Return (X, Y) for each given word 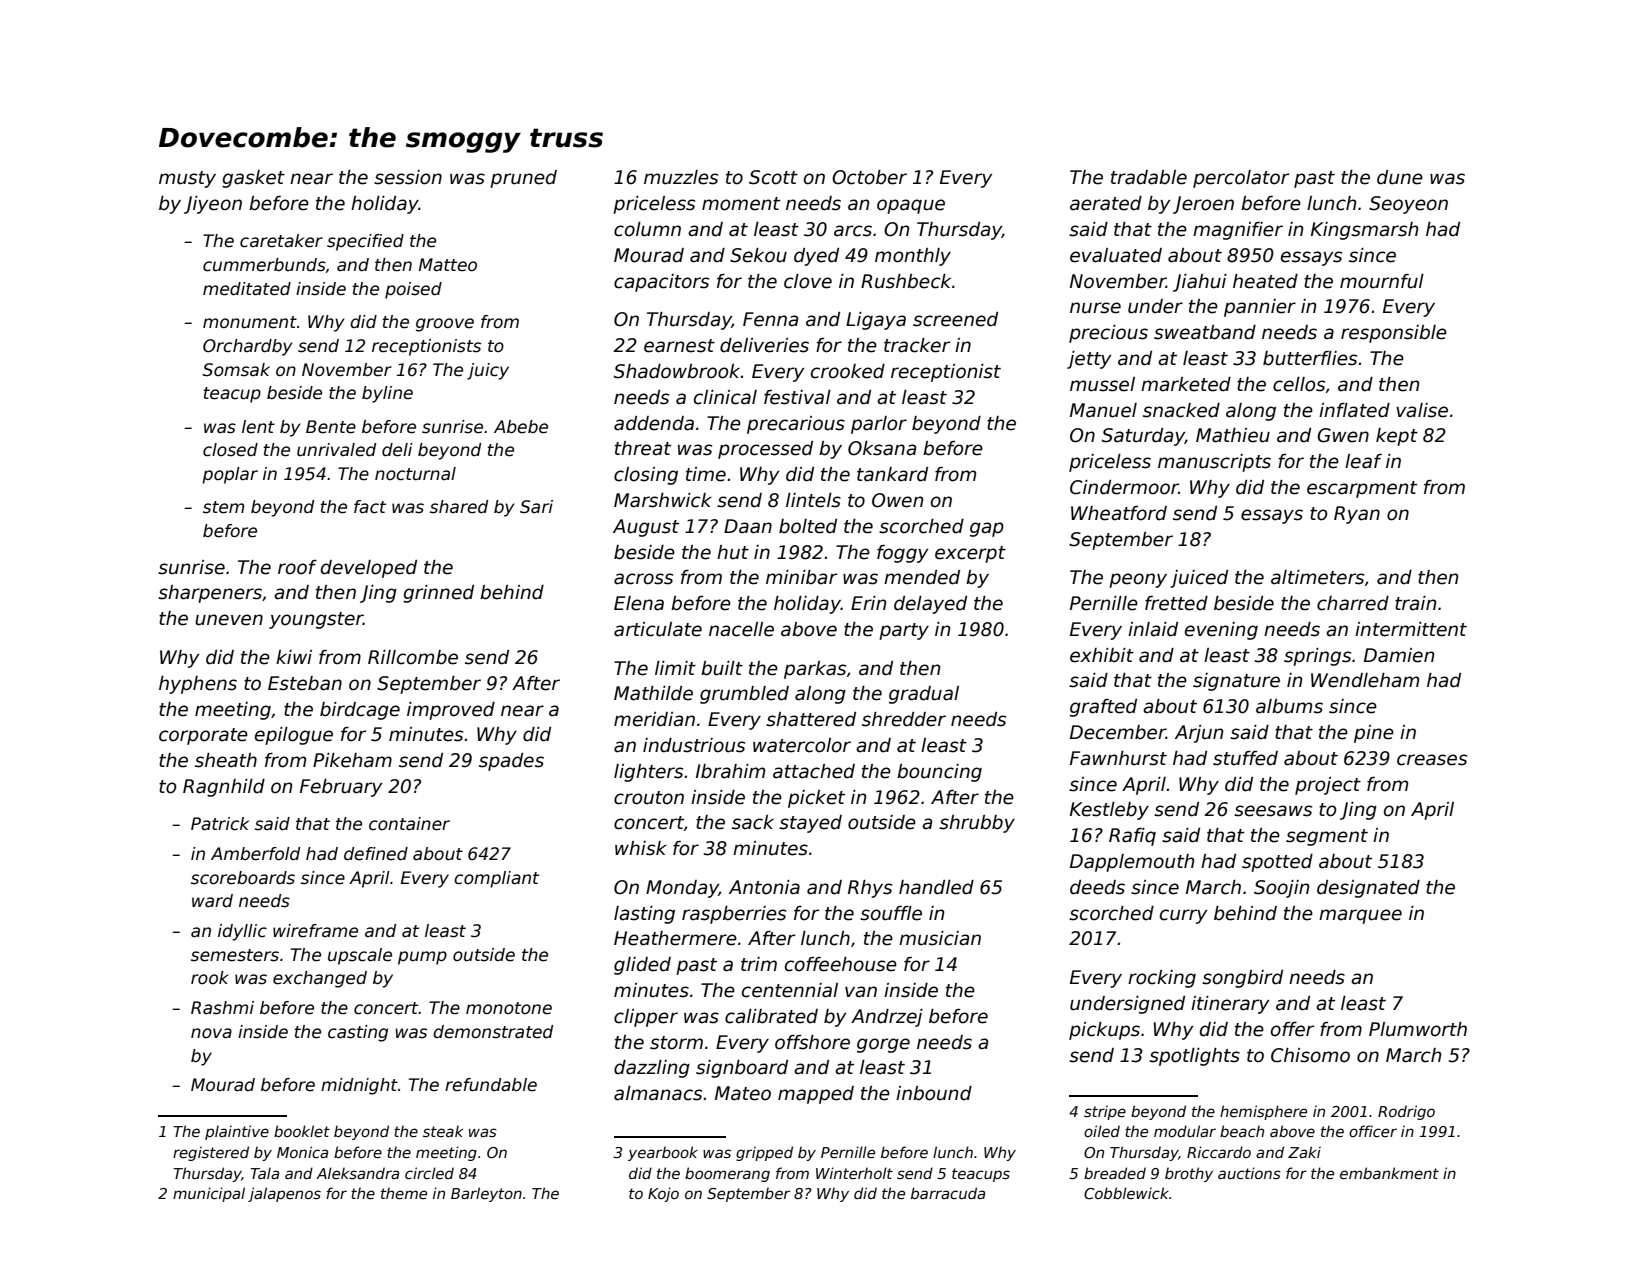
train (1415, 603)
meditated (247, 289)
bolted (808, 526)
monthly (913, 257)
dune (1400, 177)
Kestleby (1109, 811)
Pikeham (352, 760)
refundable (491, 1085)
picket (816, 799)
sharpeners (210, 594)
